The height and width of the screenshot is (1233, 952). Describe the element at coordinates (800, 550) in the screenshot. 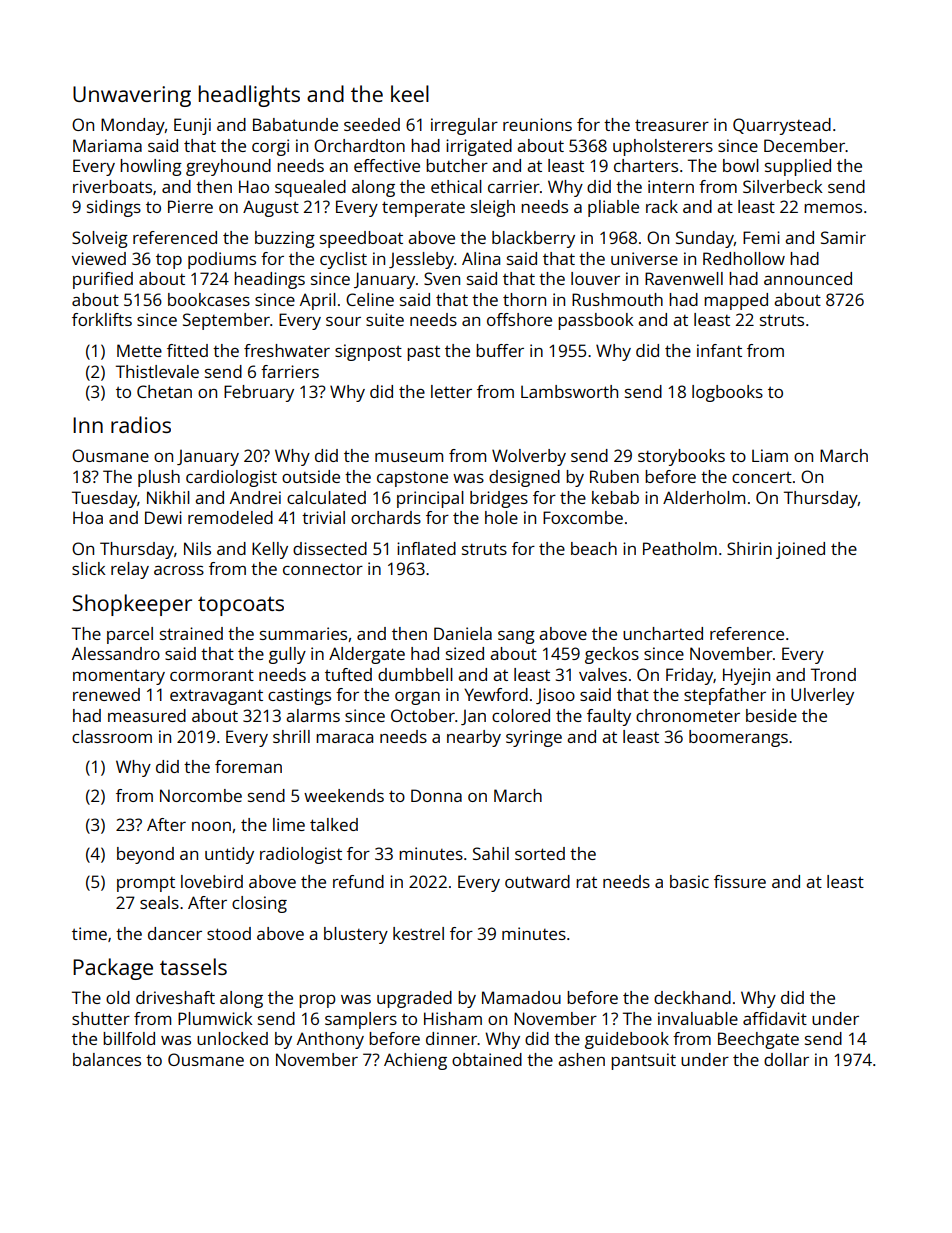

I see `joined` at that location.
